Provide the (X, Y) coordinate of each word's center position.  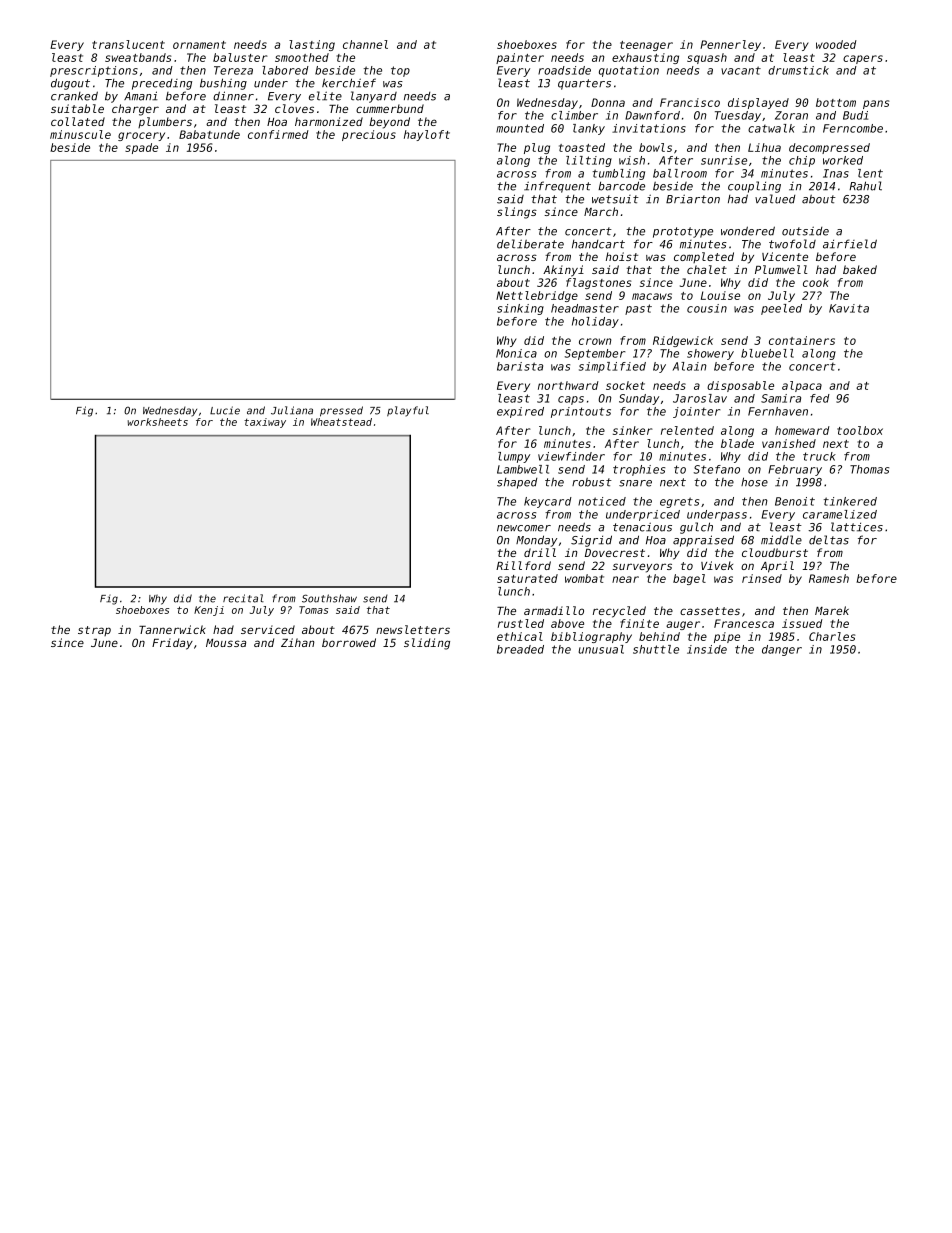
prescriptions (94, 71)
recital (243, 598)
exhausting (645, 58)
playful (408, 411)
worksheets (158, 422)
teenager (646, 46)
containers (802, 340)
